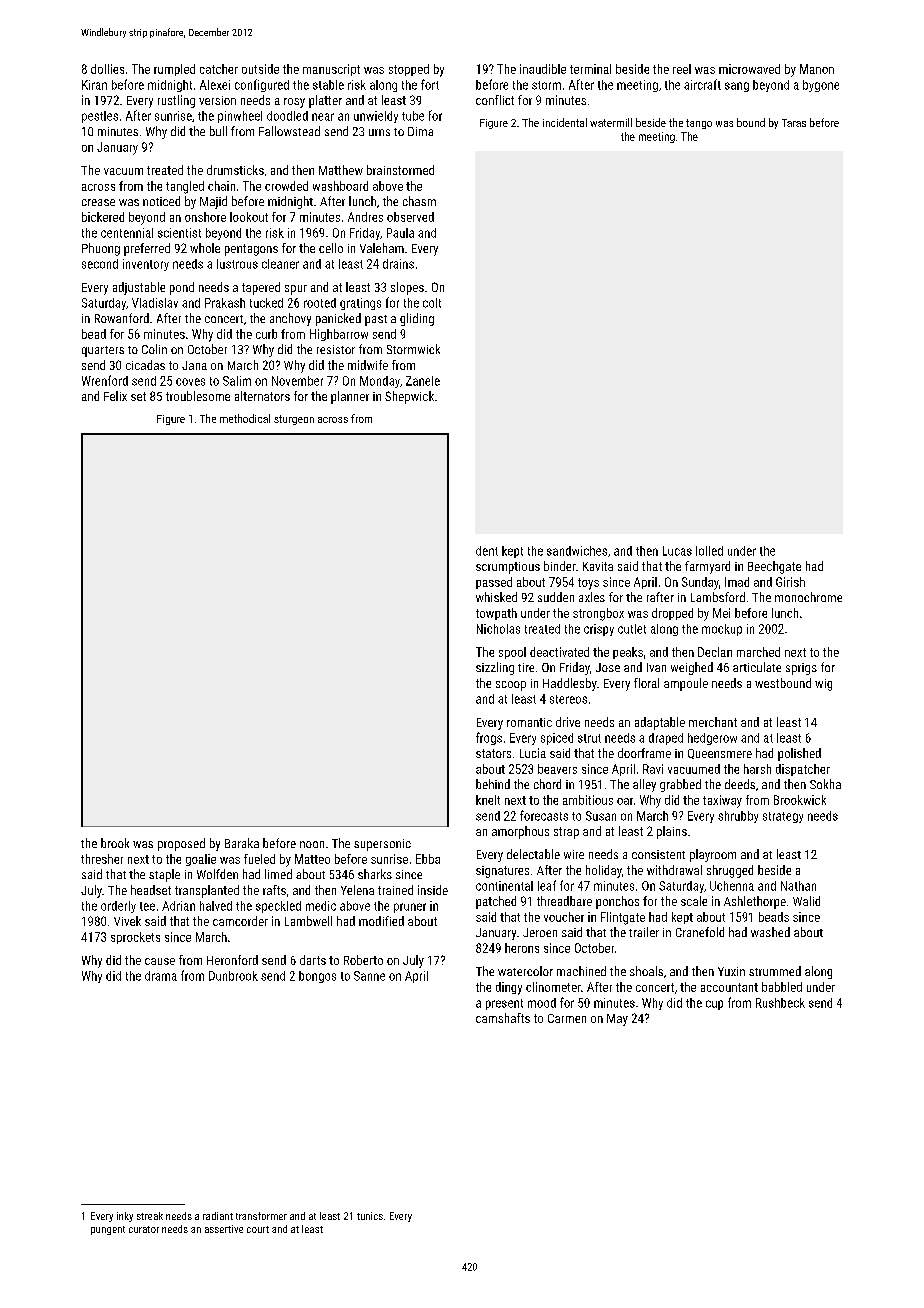 Image resolution: width=924 pixels, height=1308 pixels. What do you see at coordinates (266, 334) in the document?
I see `curb` at bounding box center [266, 334].
